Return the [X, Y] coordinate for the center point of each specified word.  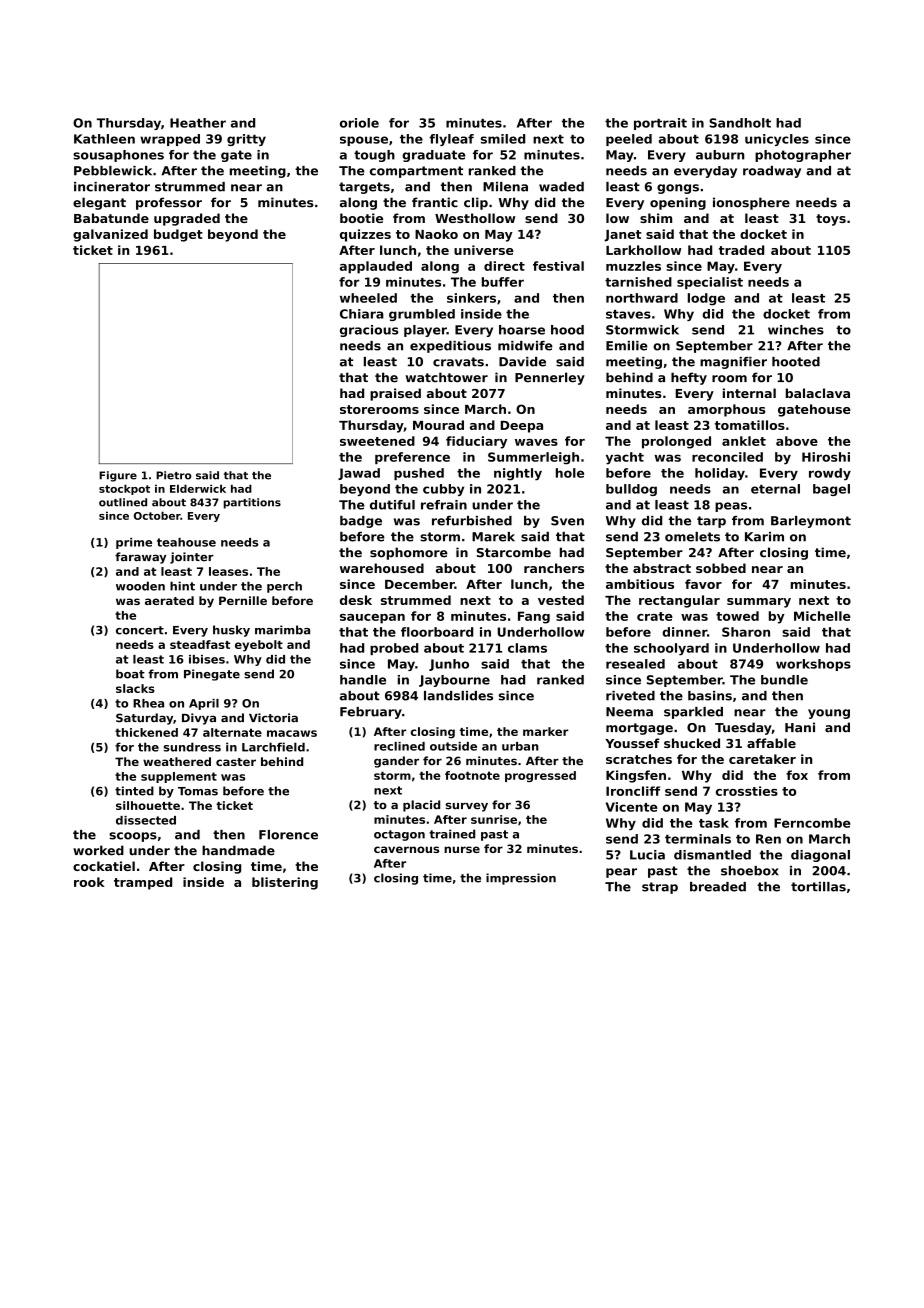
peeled [629, 140]
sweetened [377, 441]
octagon [399, 835]
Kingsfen [636, 776]
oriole [359, 123]
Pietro [174, 475]
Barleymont [811, 522]
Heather [198, 123]
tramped [143, 883]
